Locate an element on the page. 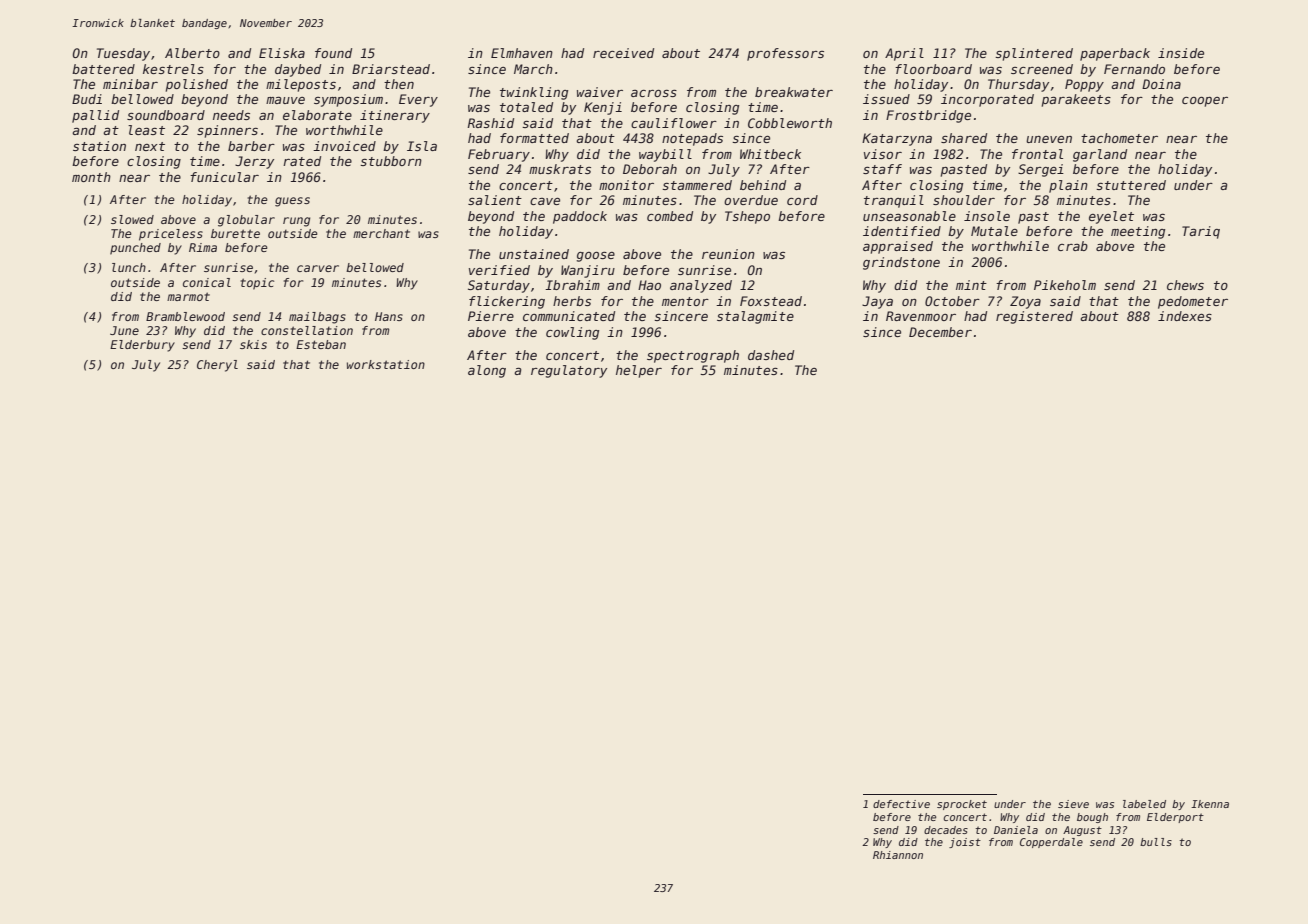  defective is located at coordinates (901, 804).
